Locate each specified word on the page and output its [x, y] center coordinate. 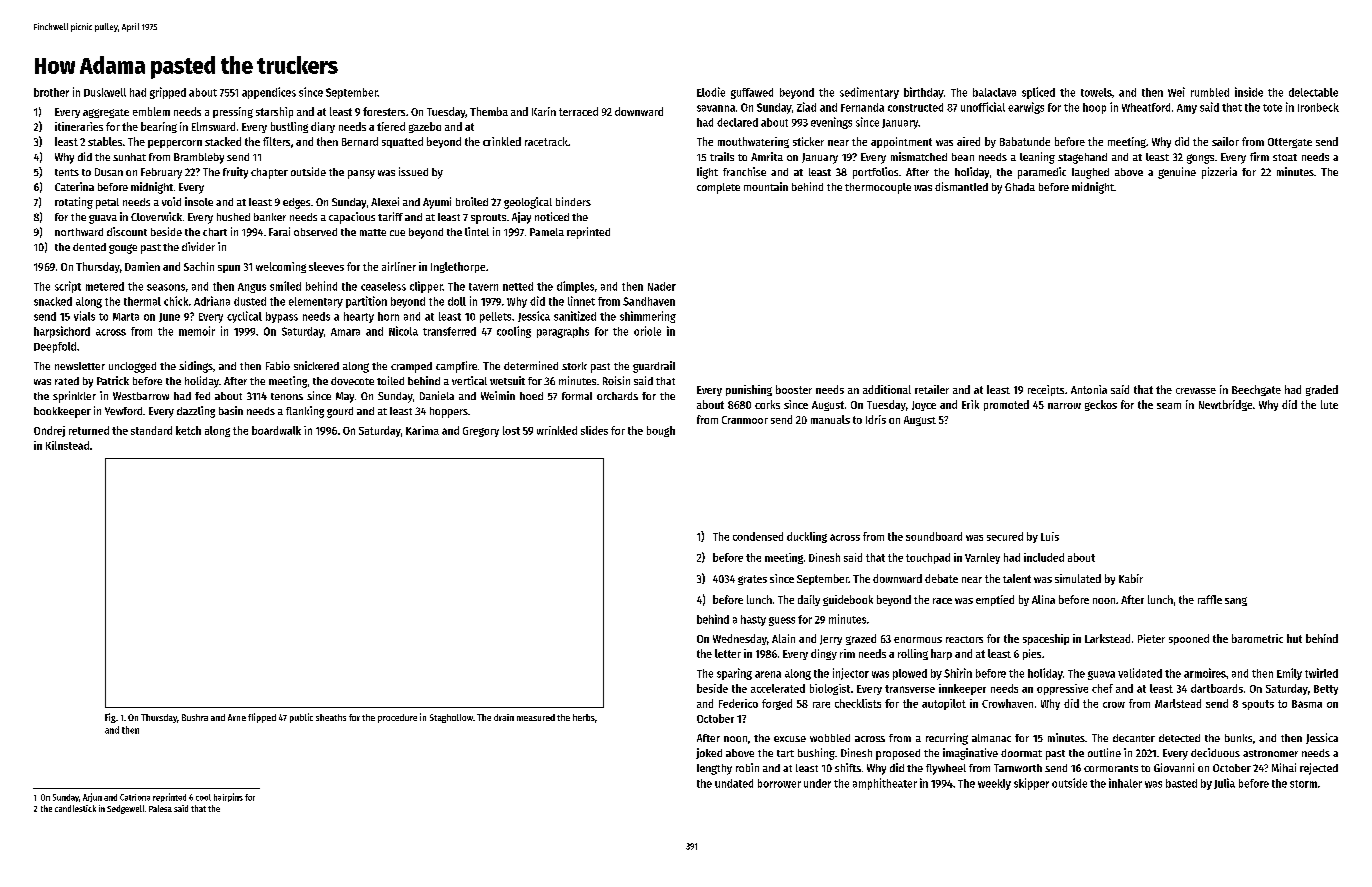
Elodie [711, 92]
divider [198, 246]
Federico [738, 703]
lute [1329, 404]
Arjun [92, 797]
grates [752, 580]
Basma [1307, 704]
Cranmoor [745, 420]
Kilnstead [67, 445]
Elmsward [213, 126]
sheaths [331, 717]
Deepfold [55, 347]
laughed [1090, 173]
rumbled [1210, 92]
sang [1236, 601]
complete [718, 188]
